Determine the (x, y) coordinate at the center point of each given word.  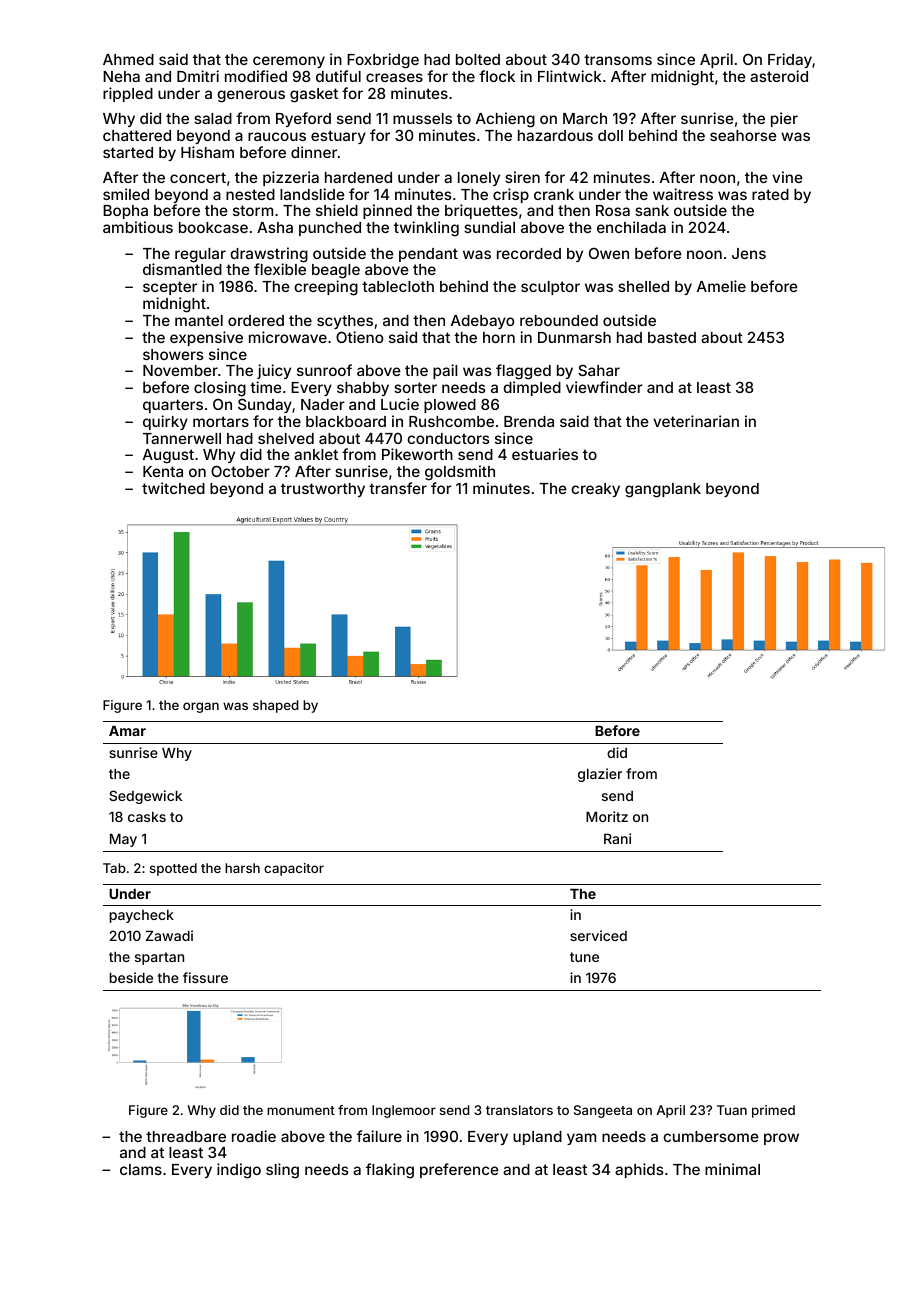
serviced (598, 935)
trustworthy (323, 490)
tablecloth (398, 286)
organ (201, 707)
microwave (288, 337)
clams (141, 1169)
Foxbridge (383, 61)
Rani (617, 838)
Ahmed (128, 59)
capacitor (294, 869)
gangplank (663, 490)
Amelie (721, 286)
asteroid (779, 76)
